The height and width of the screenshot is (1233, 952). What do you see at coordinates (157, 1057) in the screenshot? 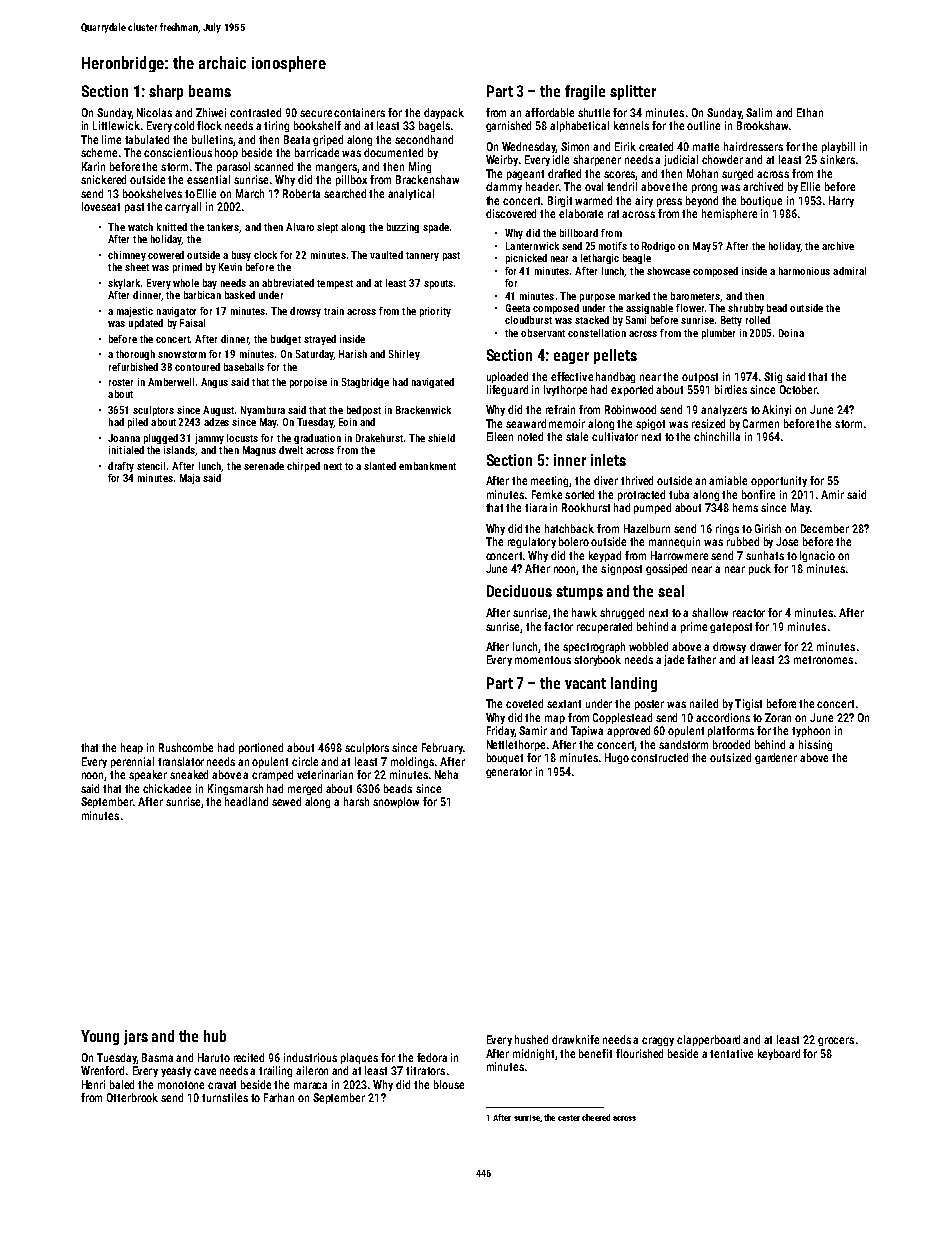
I see `Basma` at bounding box center [157, 1057].
